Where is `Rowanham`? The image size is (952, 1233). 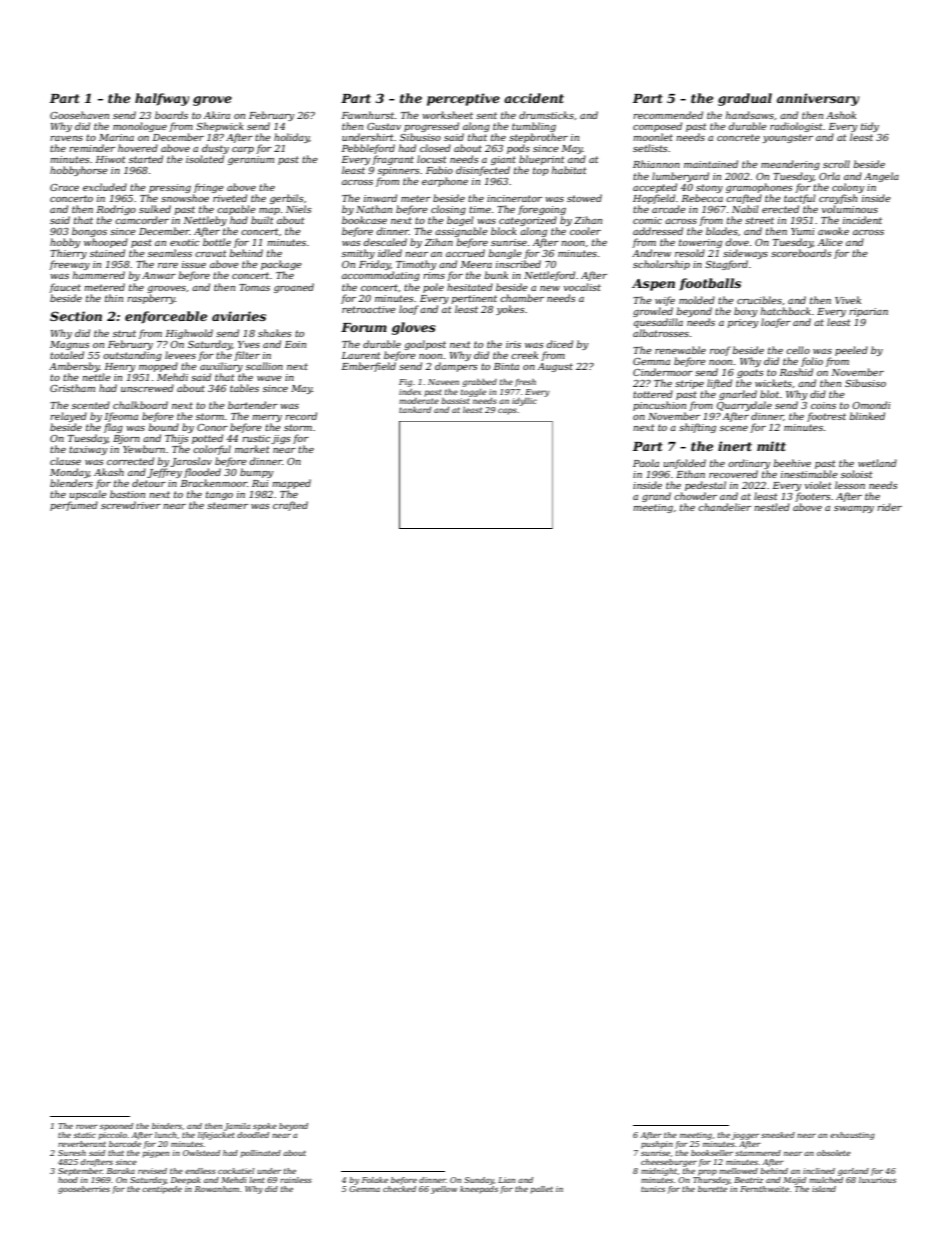
Rowanham is located at coordinates (217, 1189).
